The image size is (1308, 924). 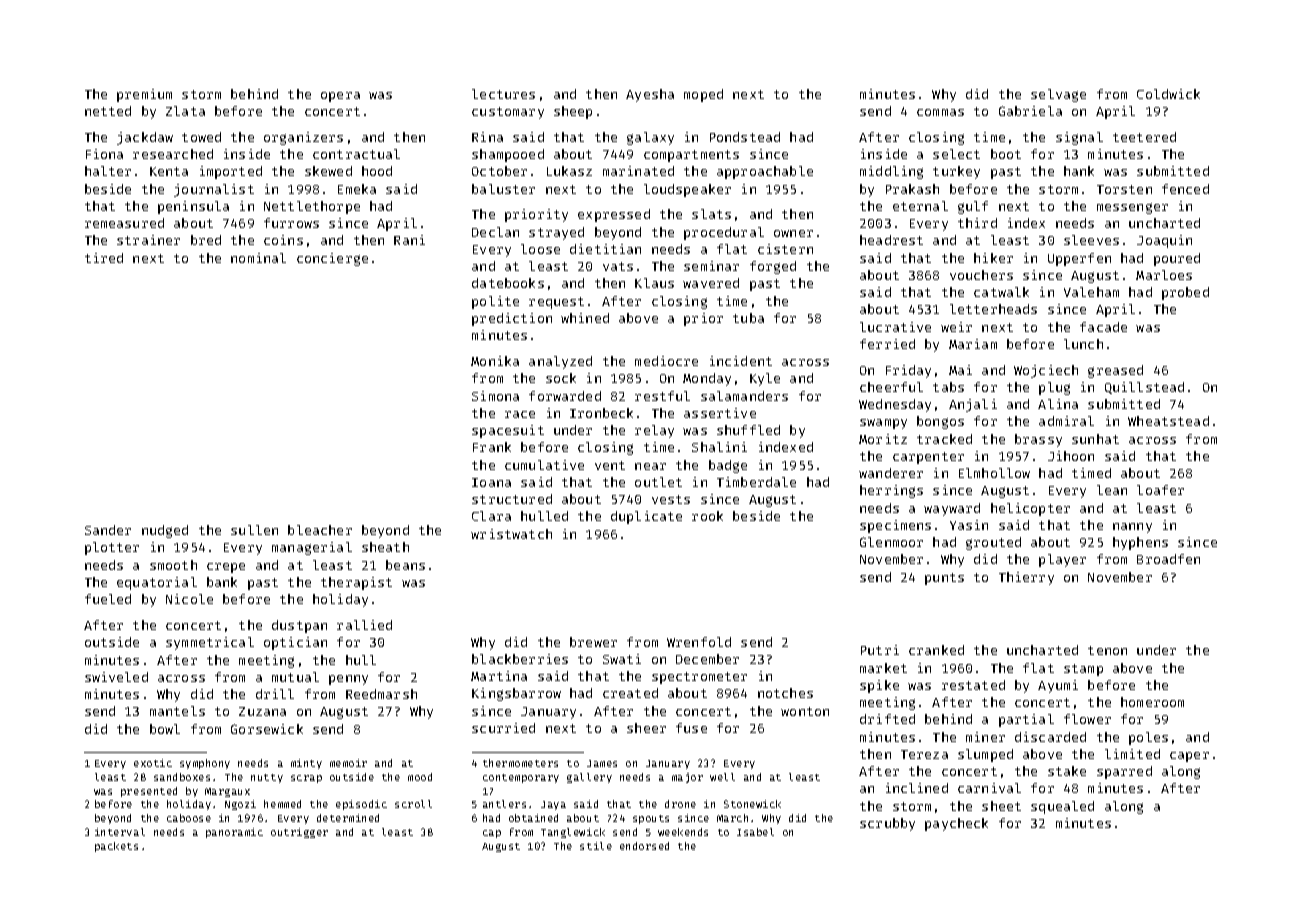 What do you see at coordinates (503, 94) in the screenshot?
I see `lectures` at bounding box center [503, 94].
